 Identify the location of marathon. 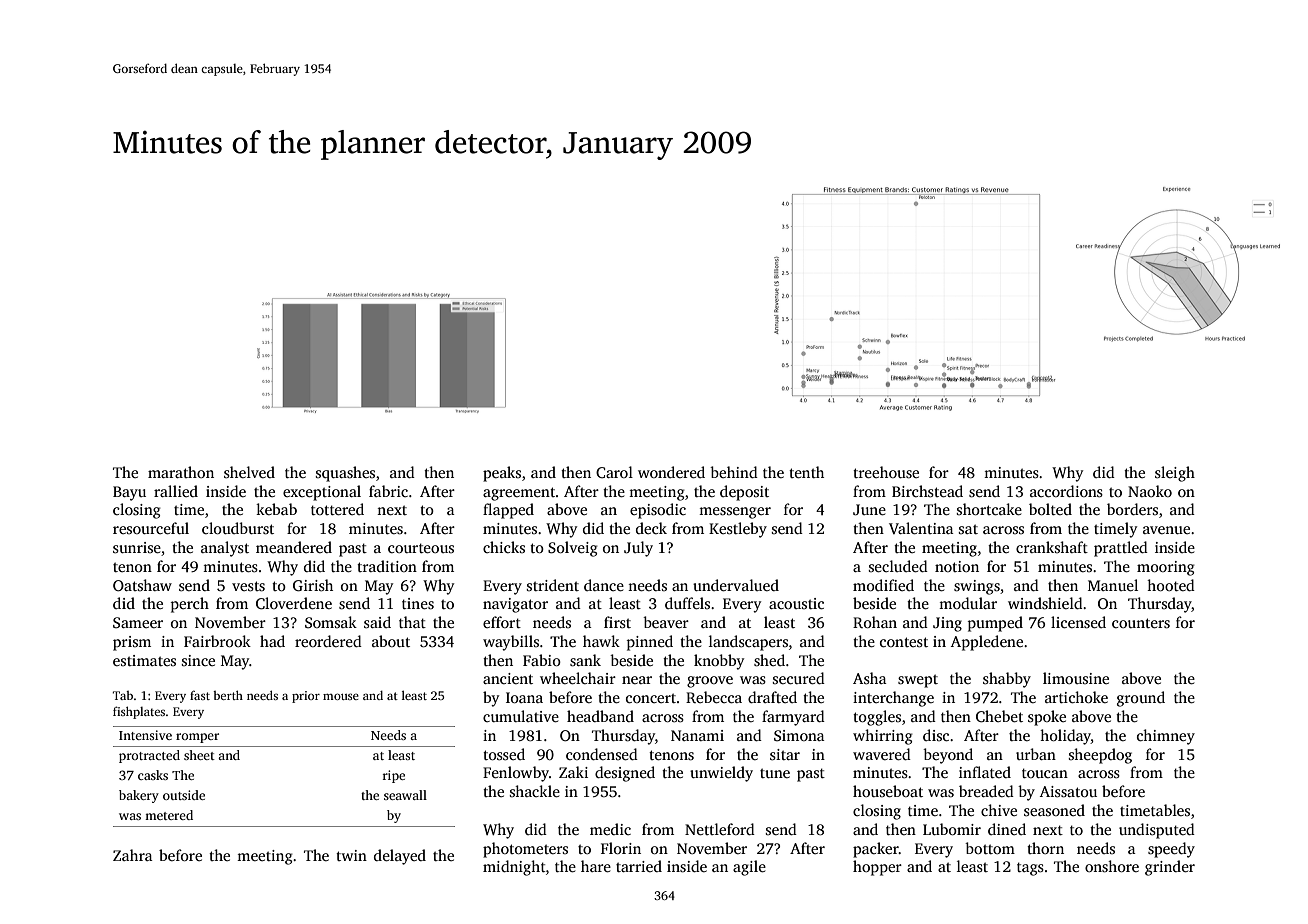
(181, 472).
